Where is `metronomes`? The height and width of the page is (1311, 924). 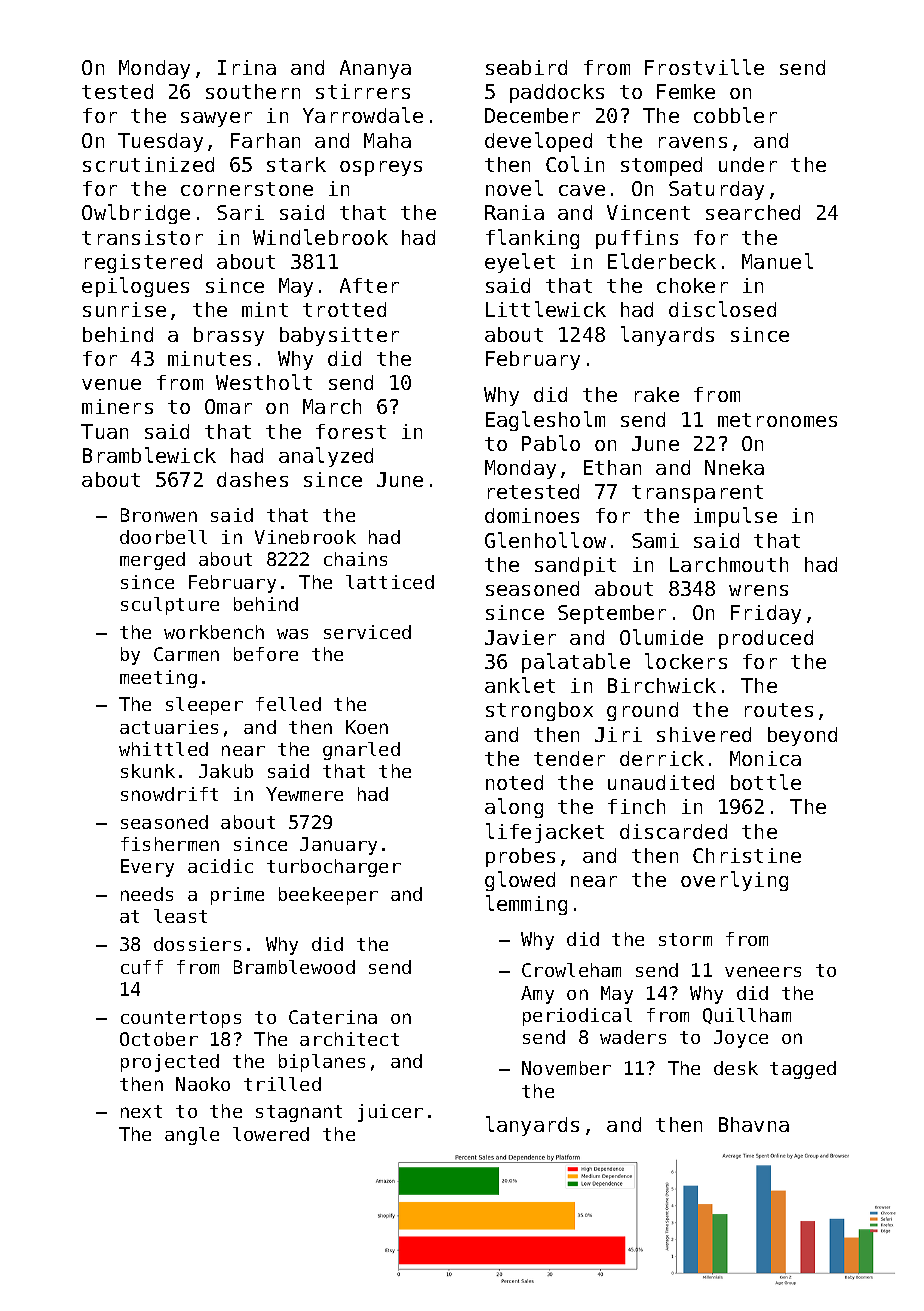 metronomes is located at coordinates (777, 420).
